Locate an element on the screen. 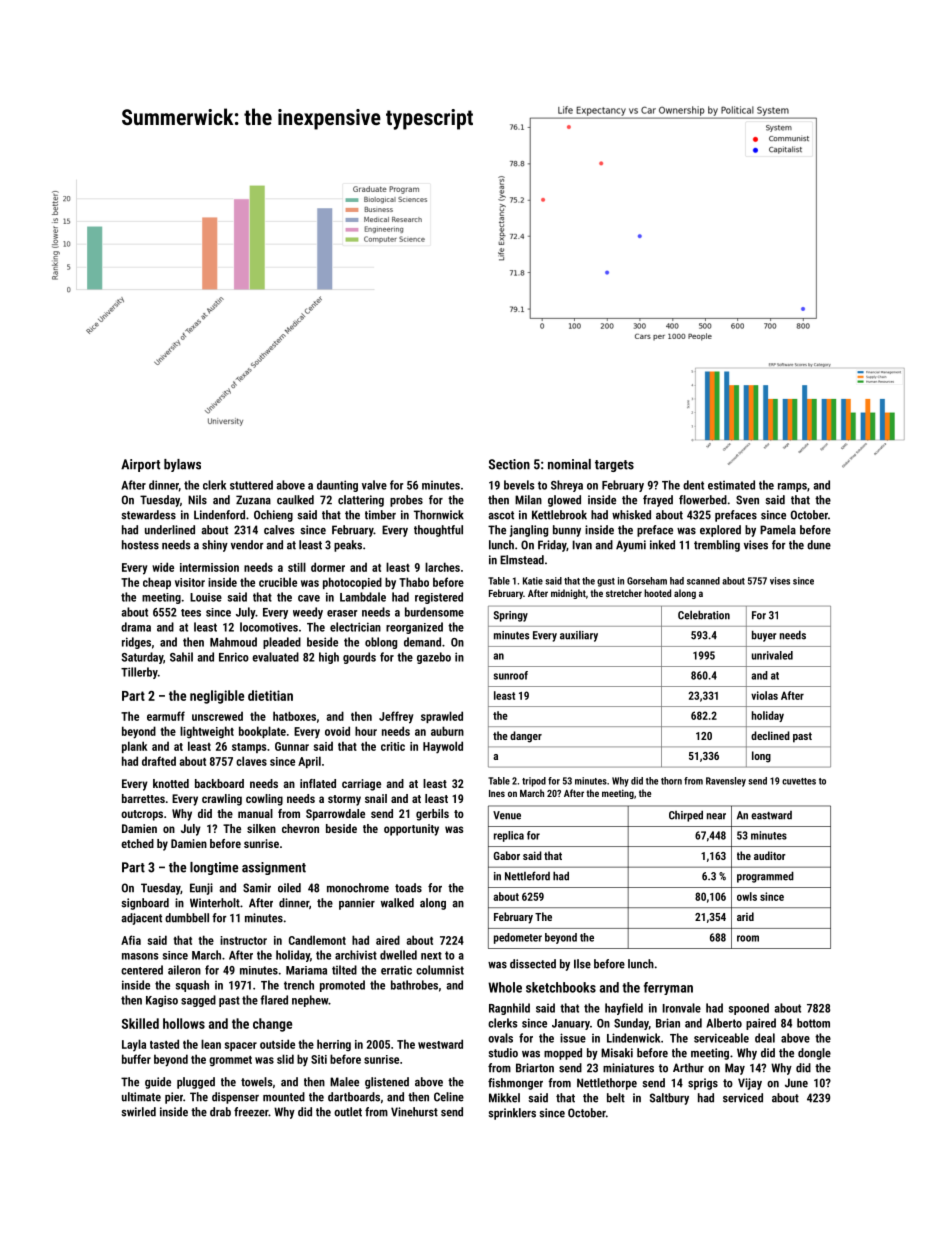  bylaws is located at coordinates (182, 465).
